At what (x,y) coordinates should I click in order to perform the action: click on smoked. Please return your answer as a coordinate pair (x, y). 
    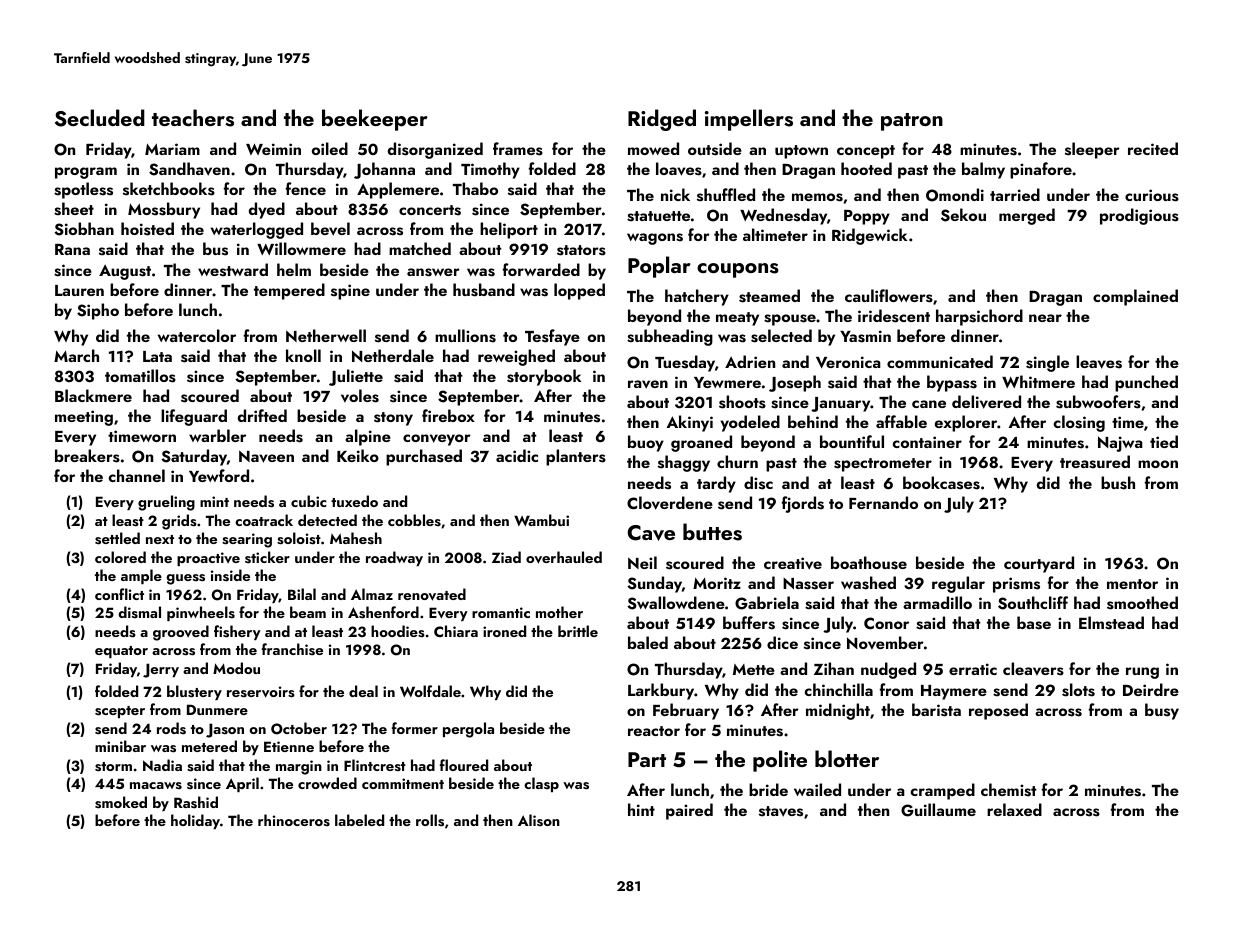
    Looking at the image, I should click on (121, 802).
